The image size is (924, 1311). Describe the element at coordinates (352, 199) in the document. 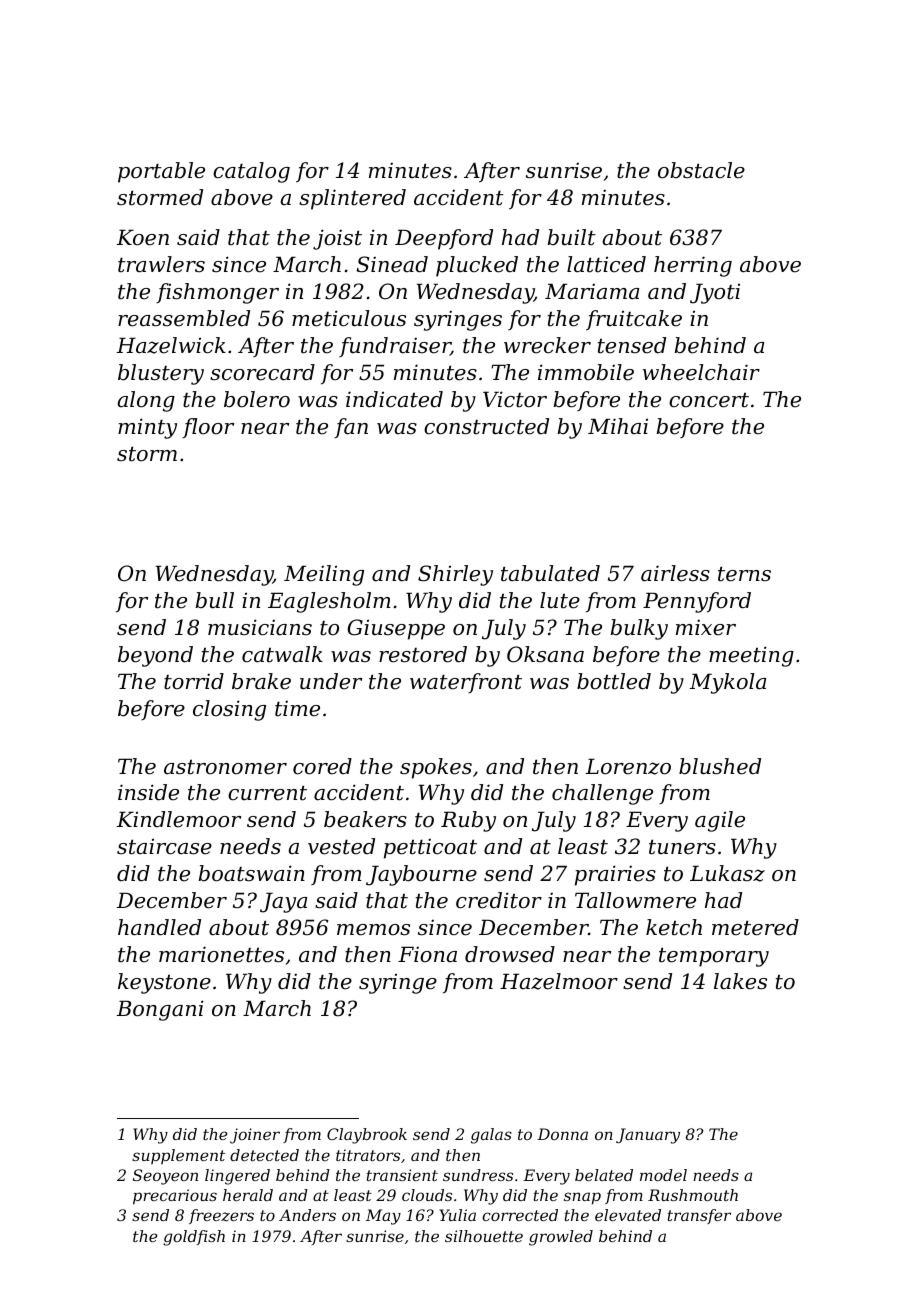

I see `splintered` at that location.
